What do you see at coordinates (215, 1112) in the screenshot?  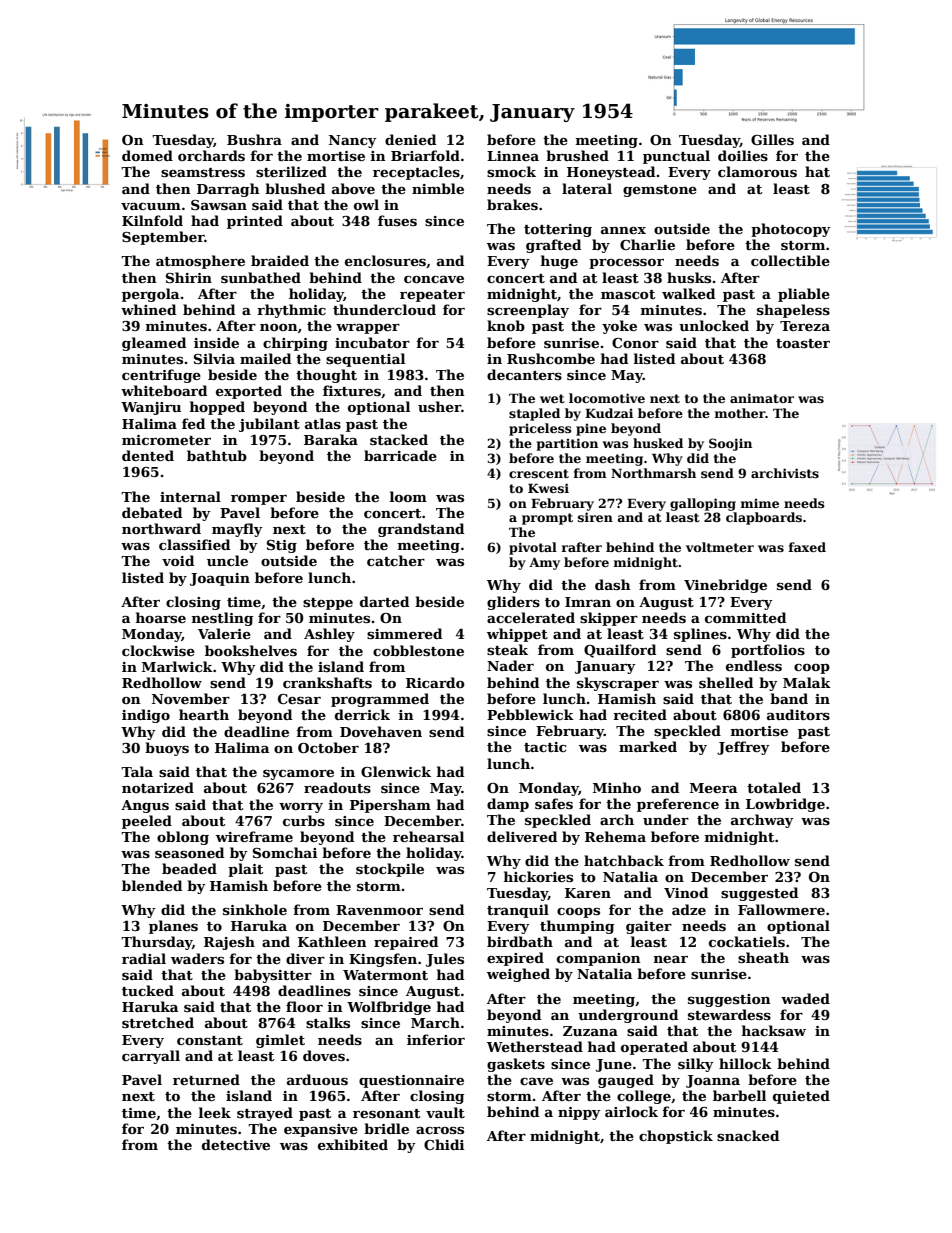 I see `leek` at bounding box center [215, 1112].
